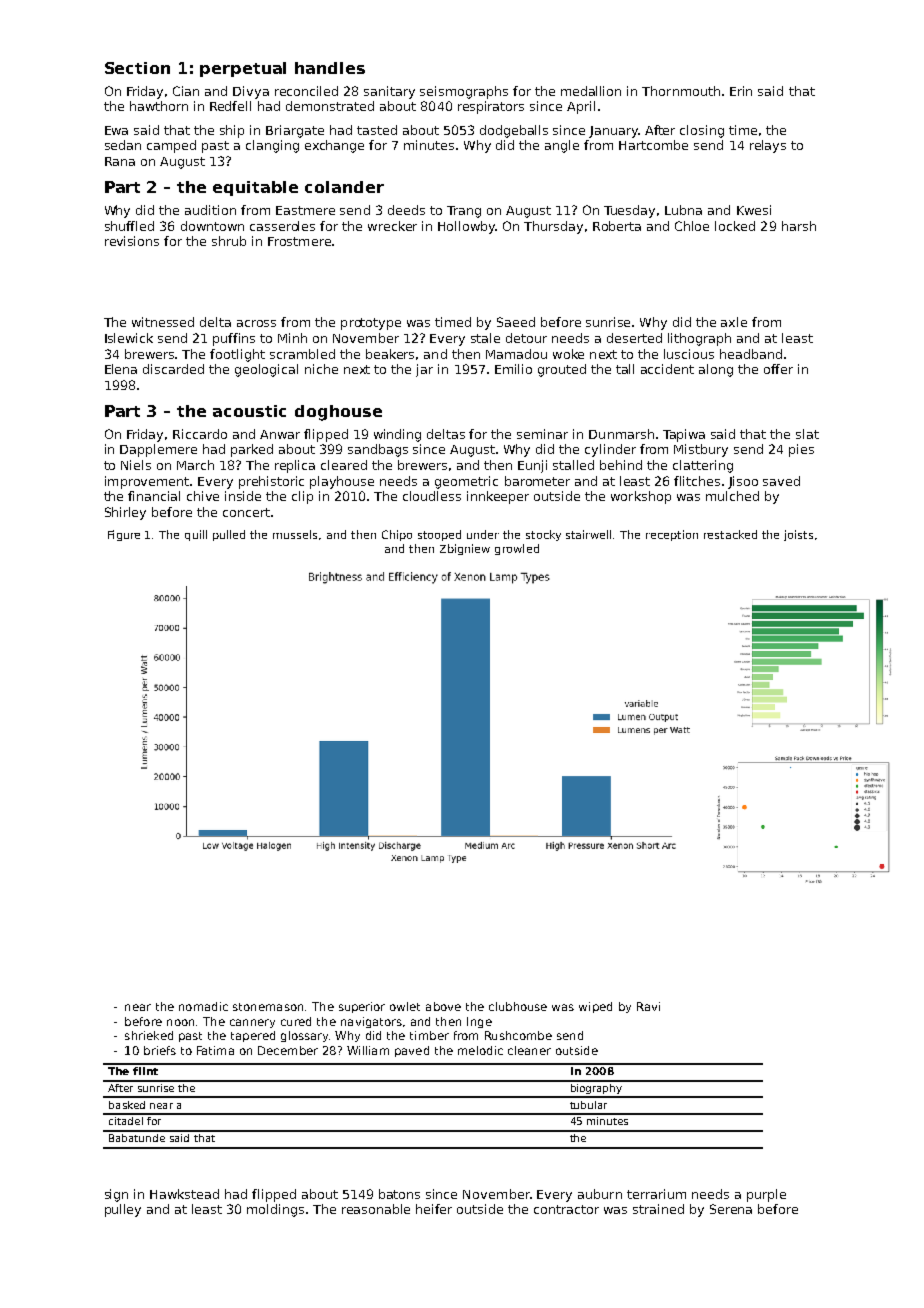 The height and width of the screenshot is (1308, 924). I want to click on Hartcombe, so click(653, 145).
